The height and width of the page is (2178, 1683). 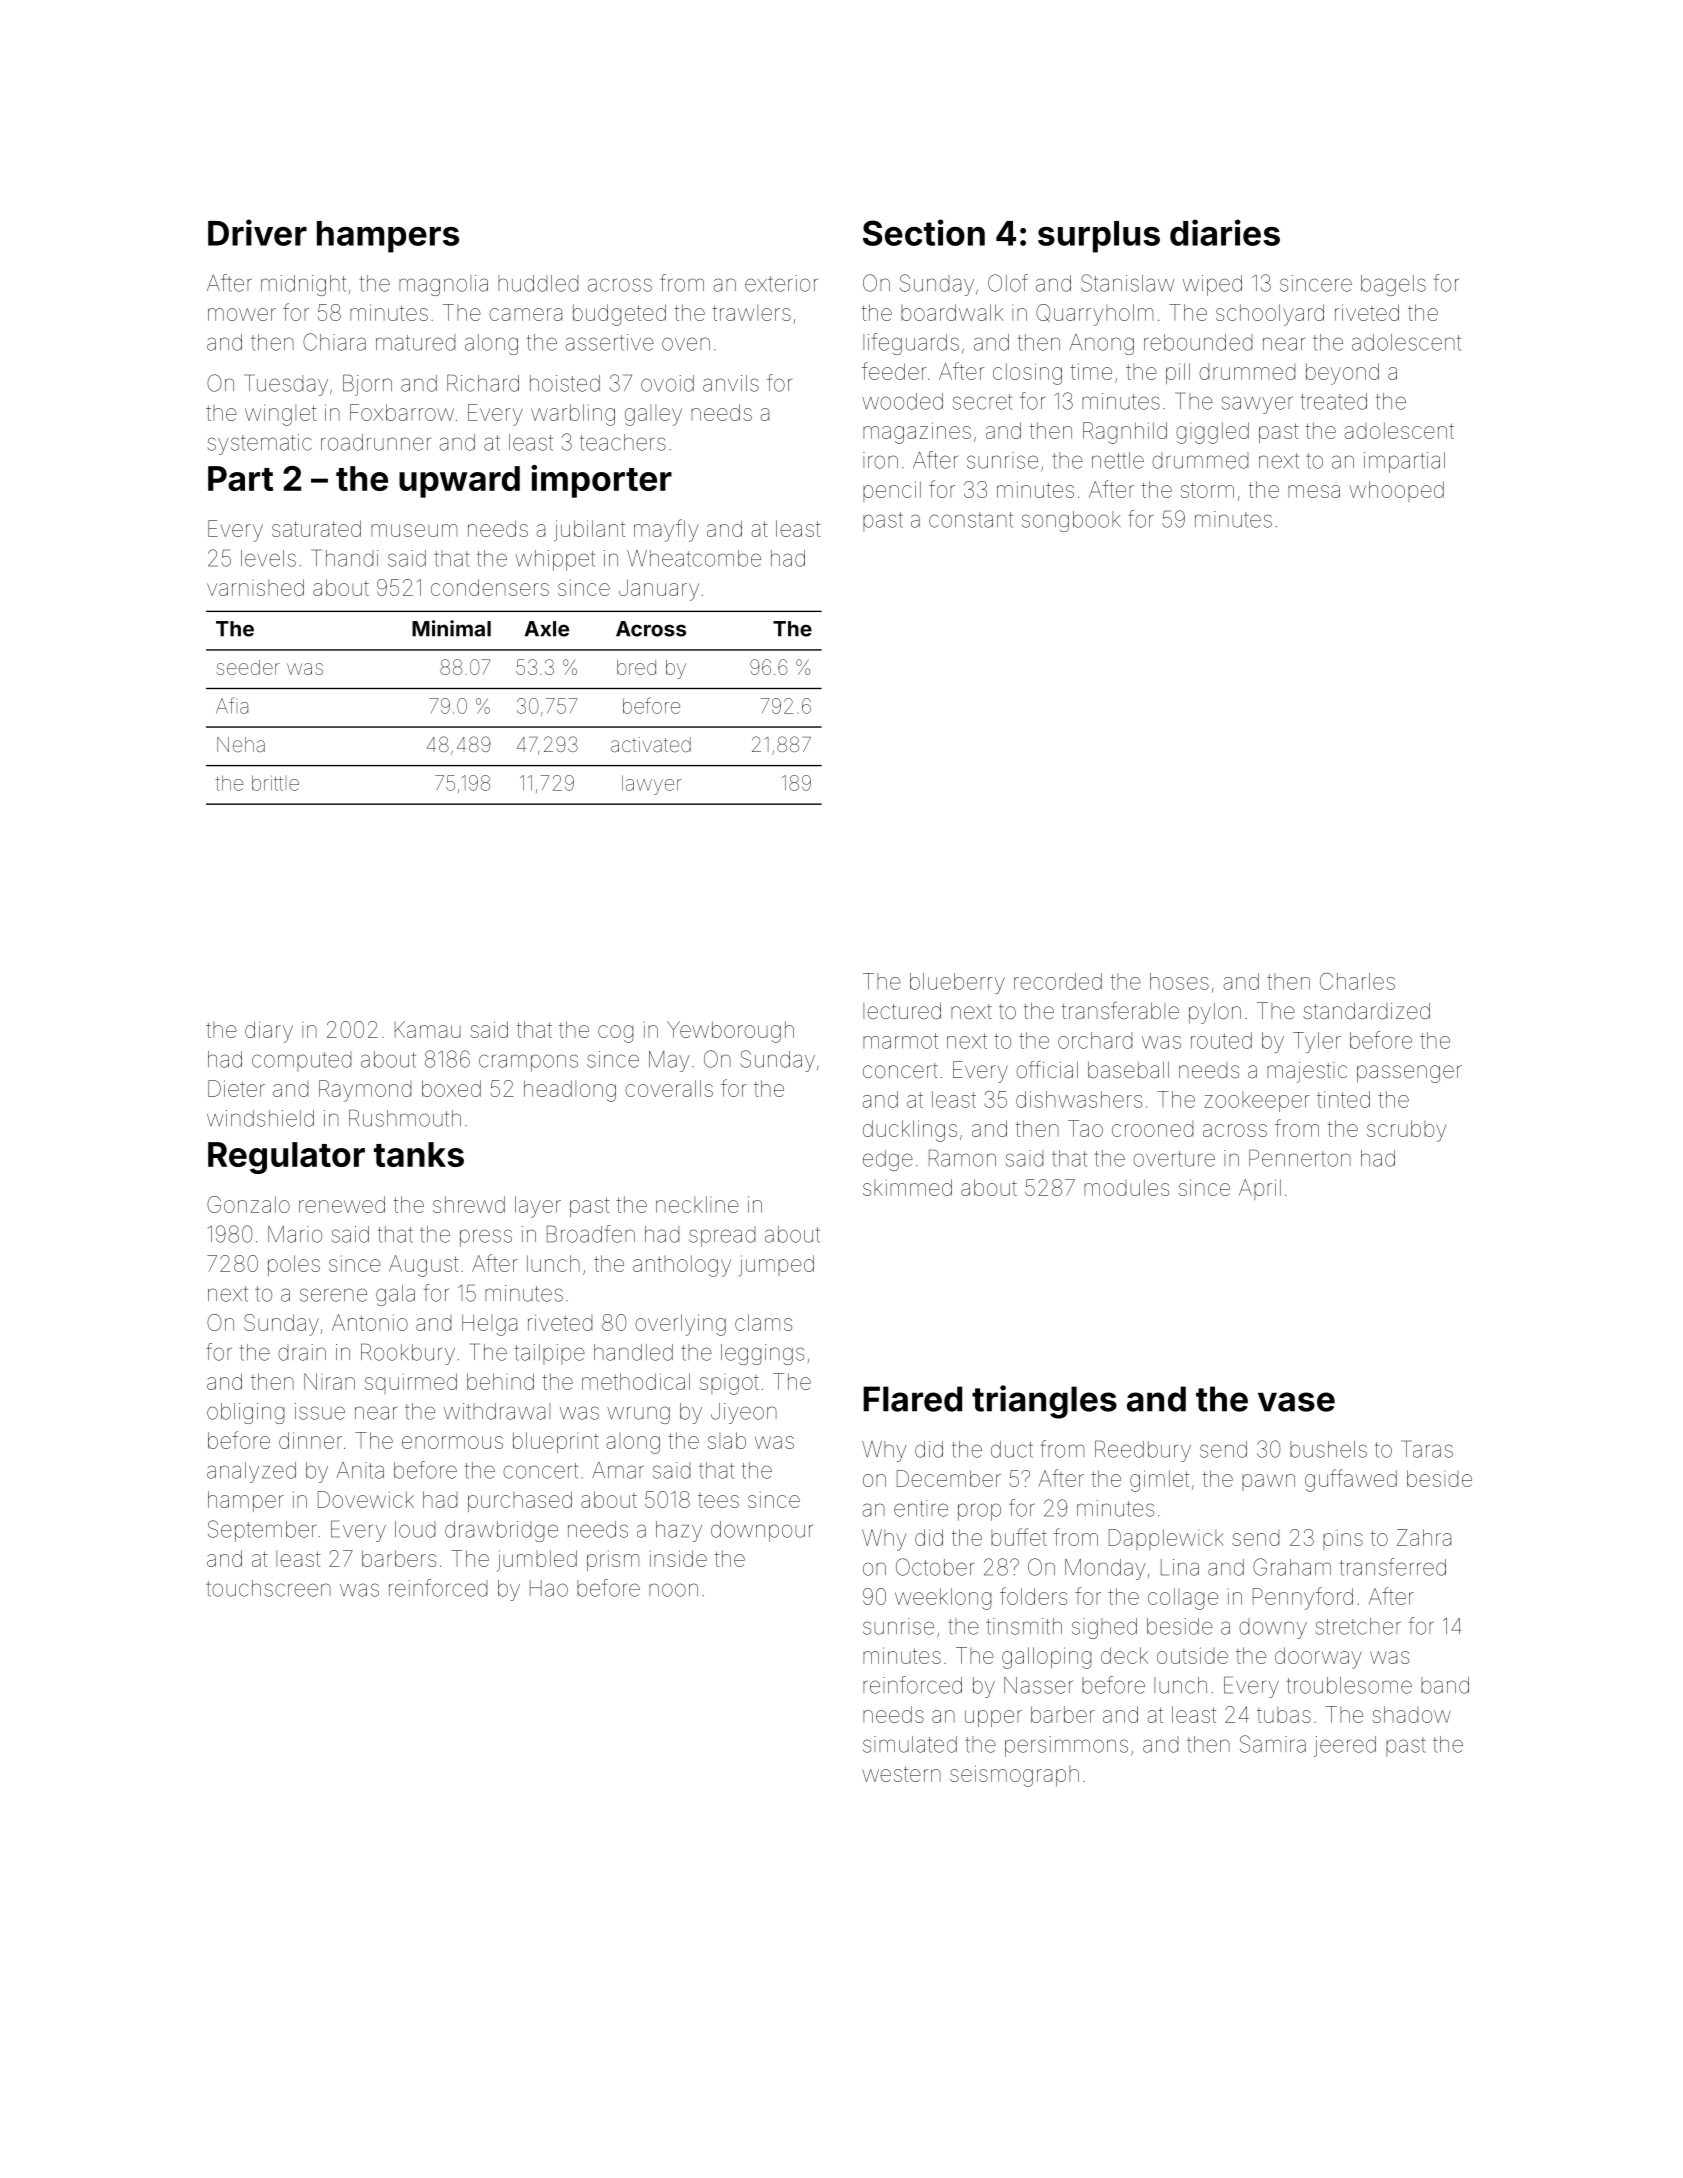 What do you see at coordinates (565, 383) in the page?
I see `hoisted` at bounding box center [565, 383].
